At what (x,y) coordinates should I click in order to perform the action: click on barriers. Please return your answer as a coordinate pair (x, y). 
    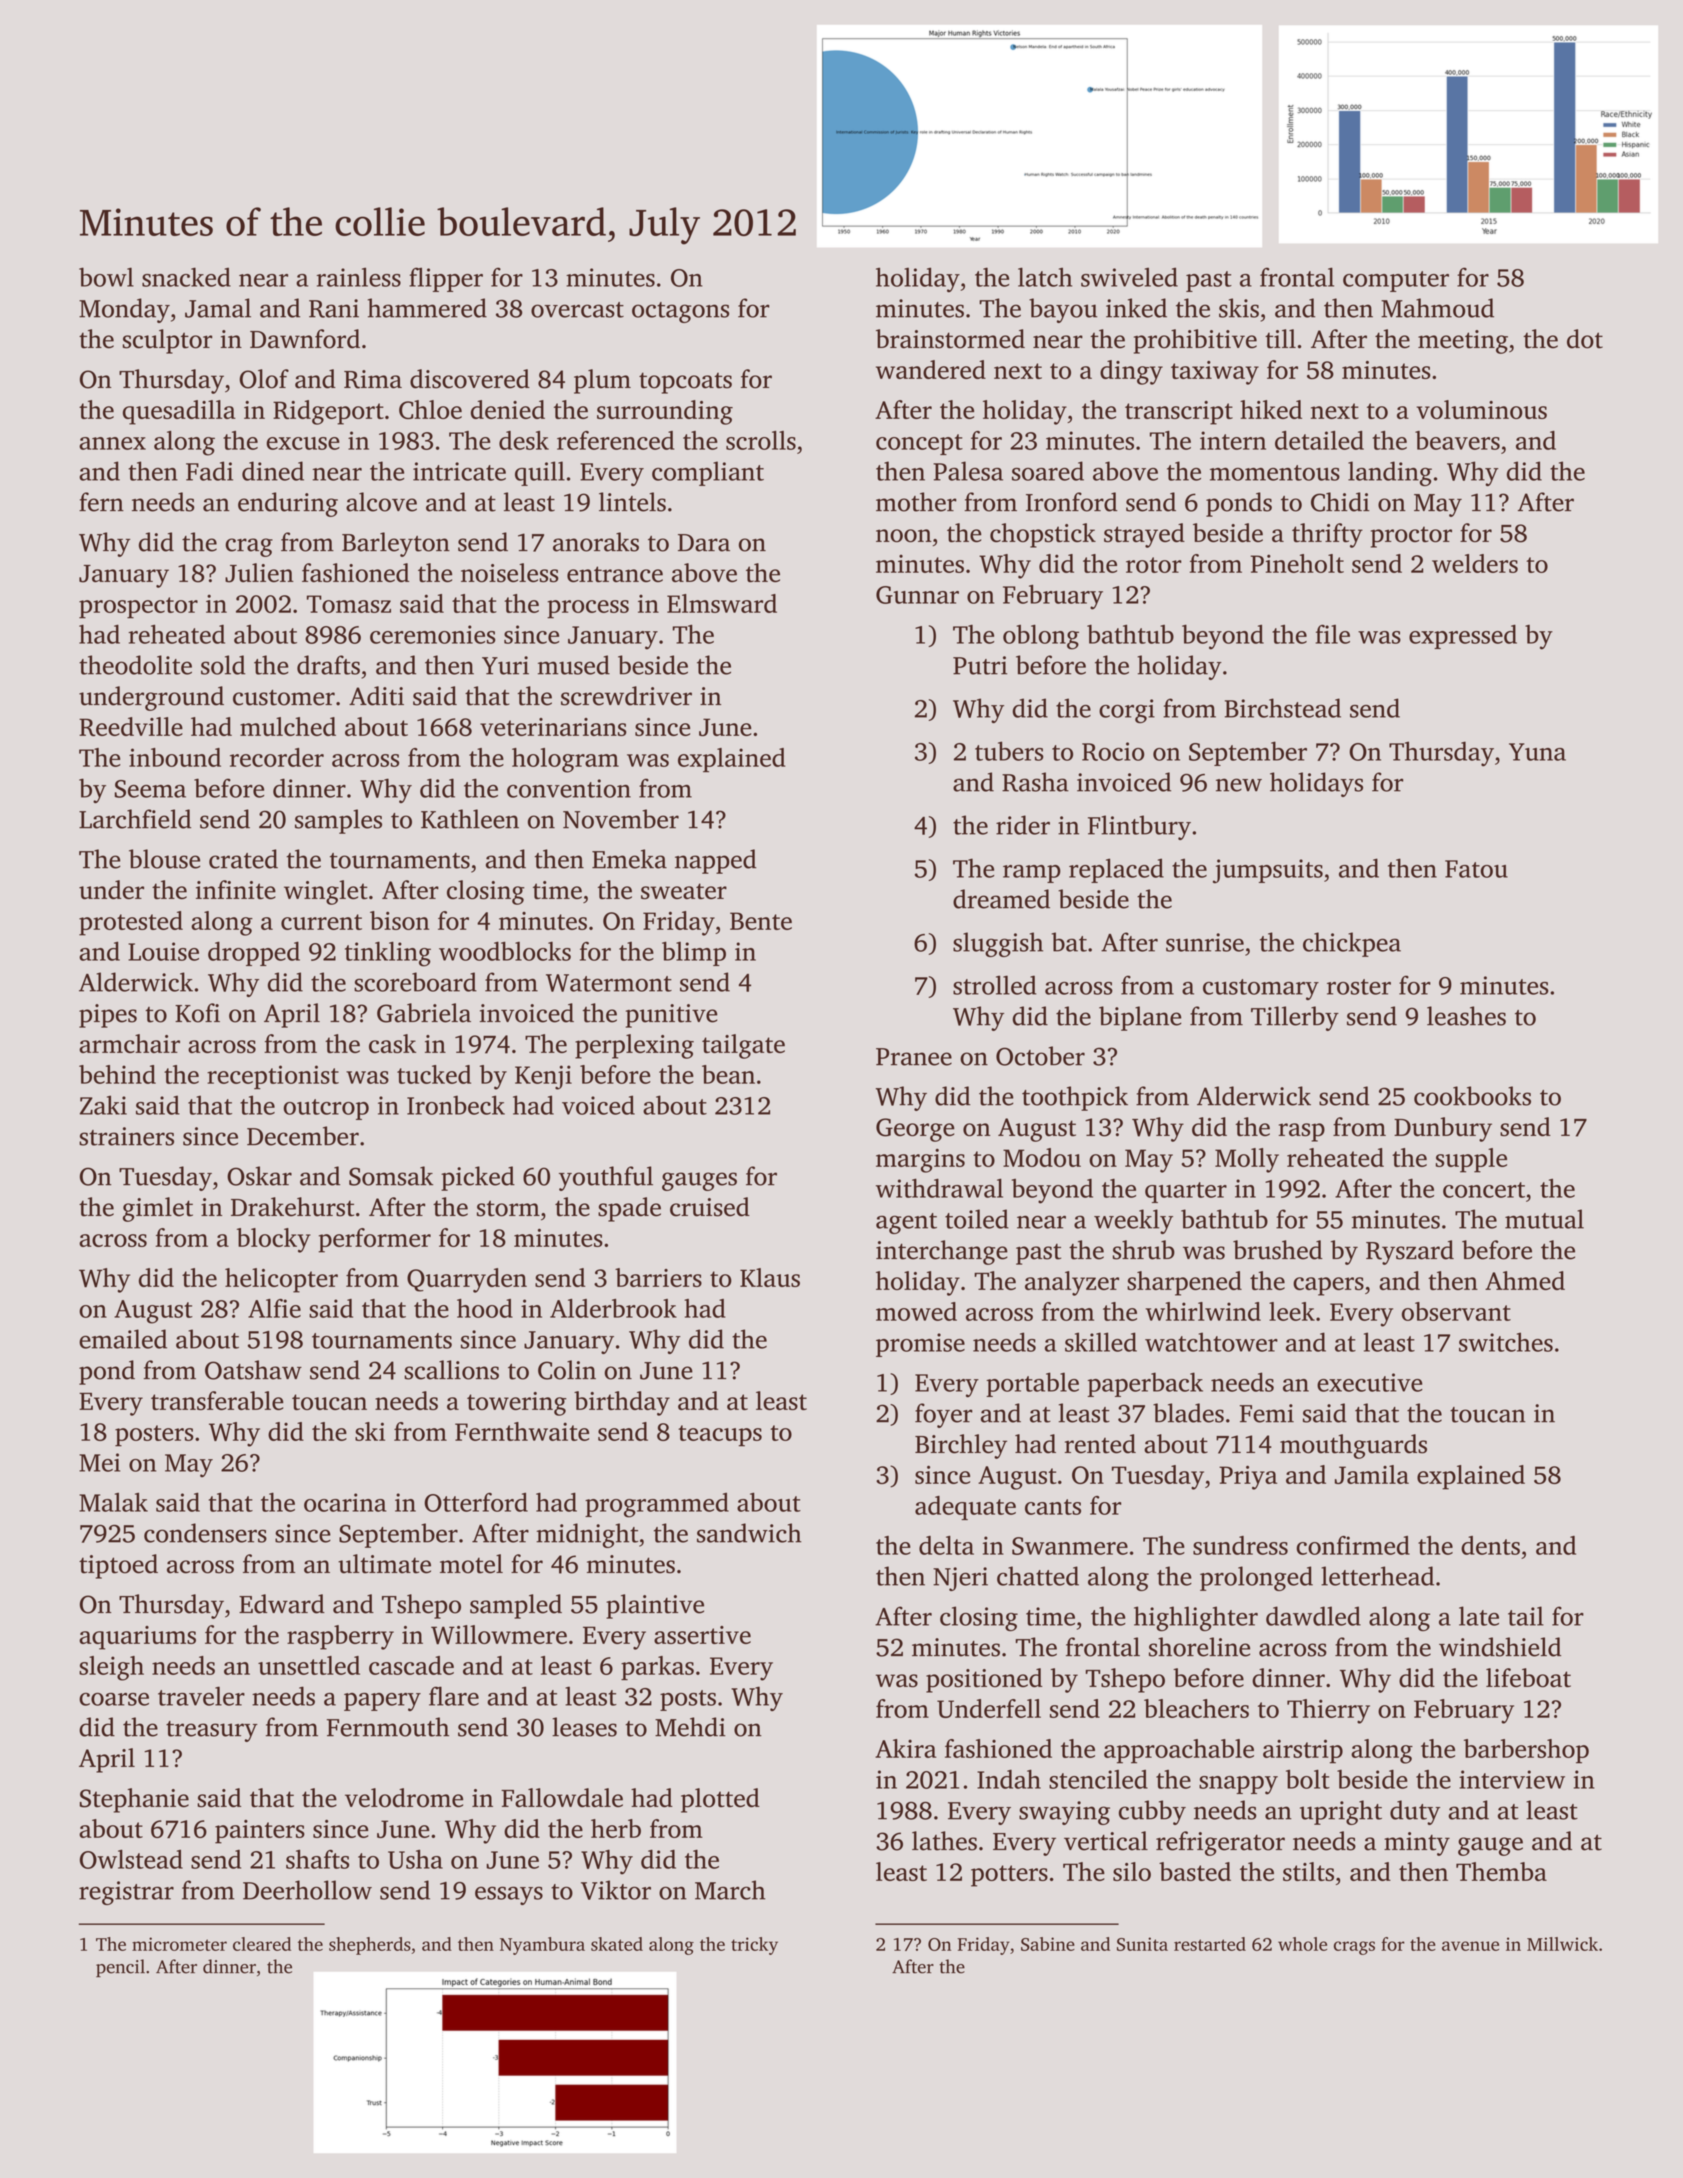
    Looking at the image, I should click on (658, 1277).
